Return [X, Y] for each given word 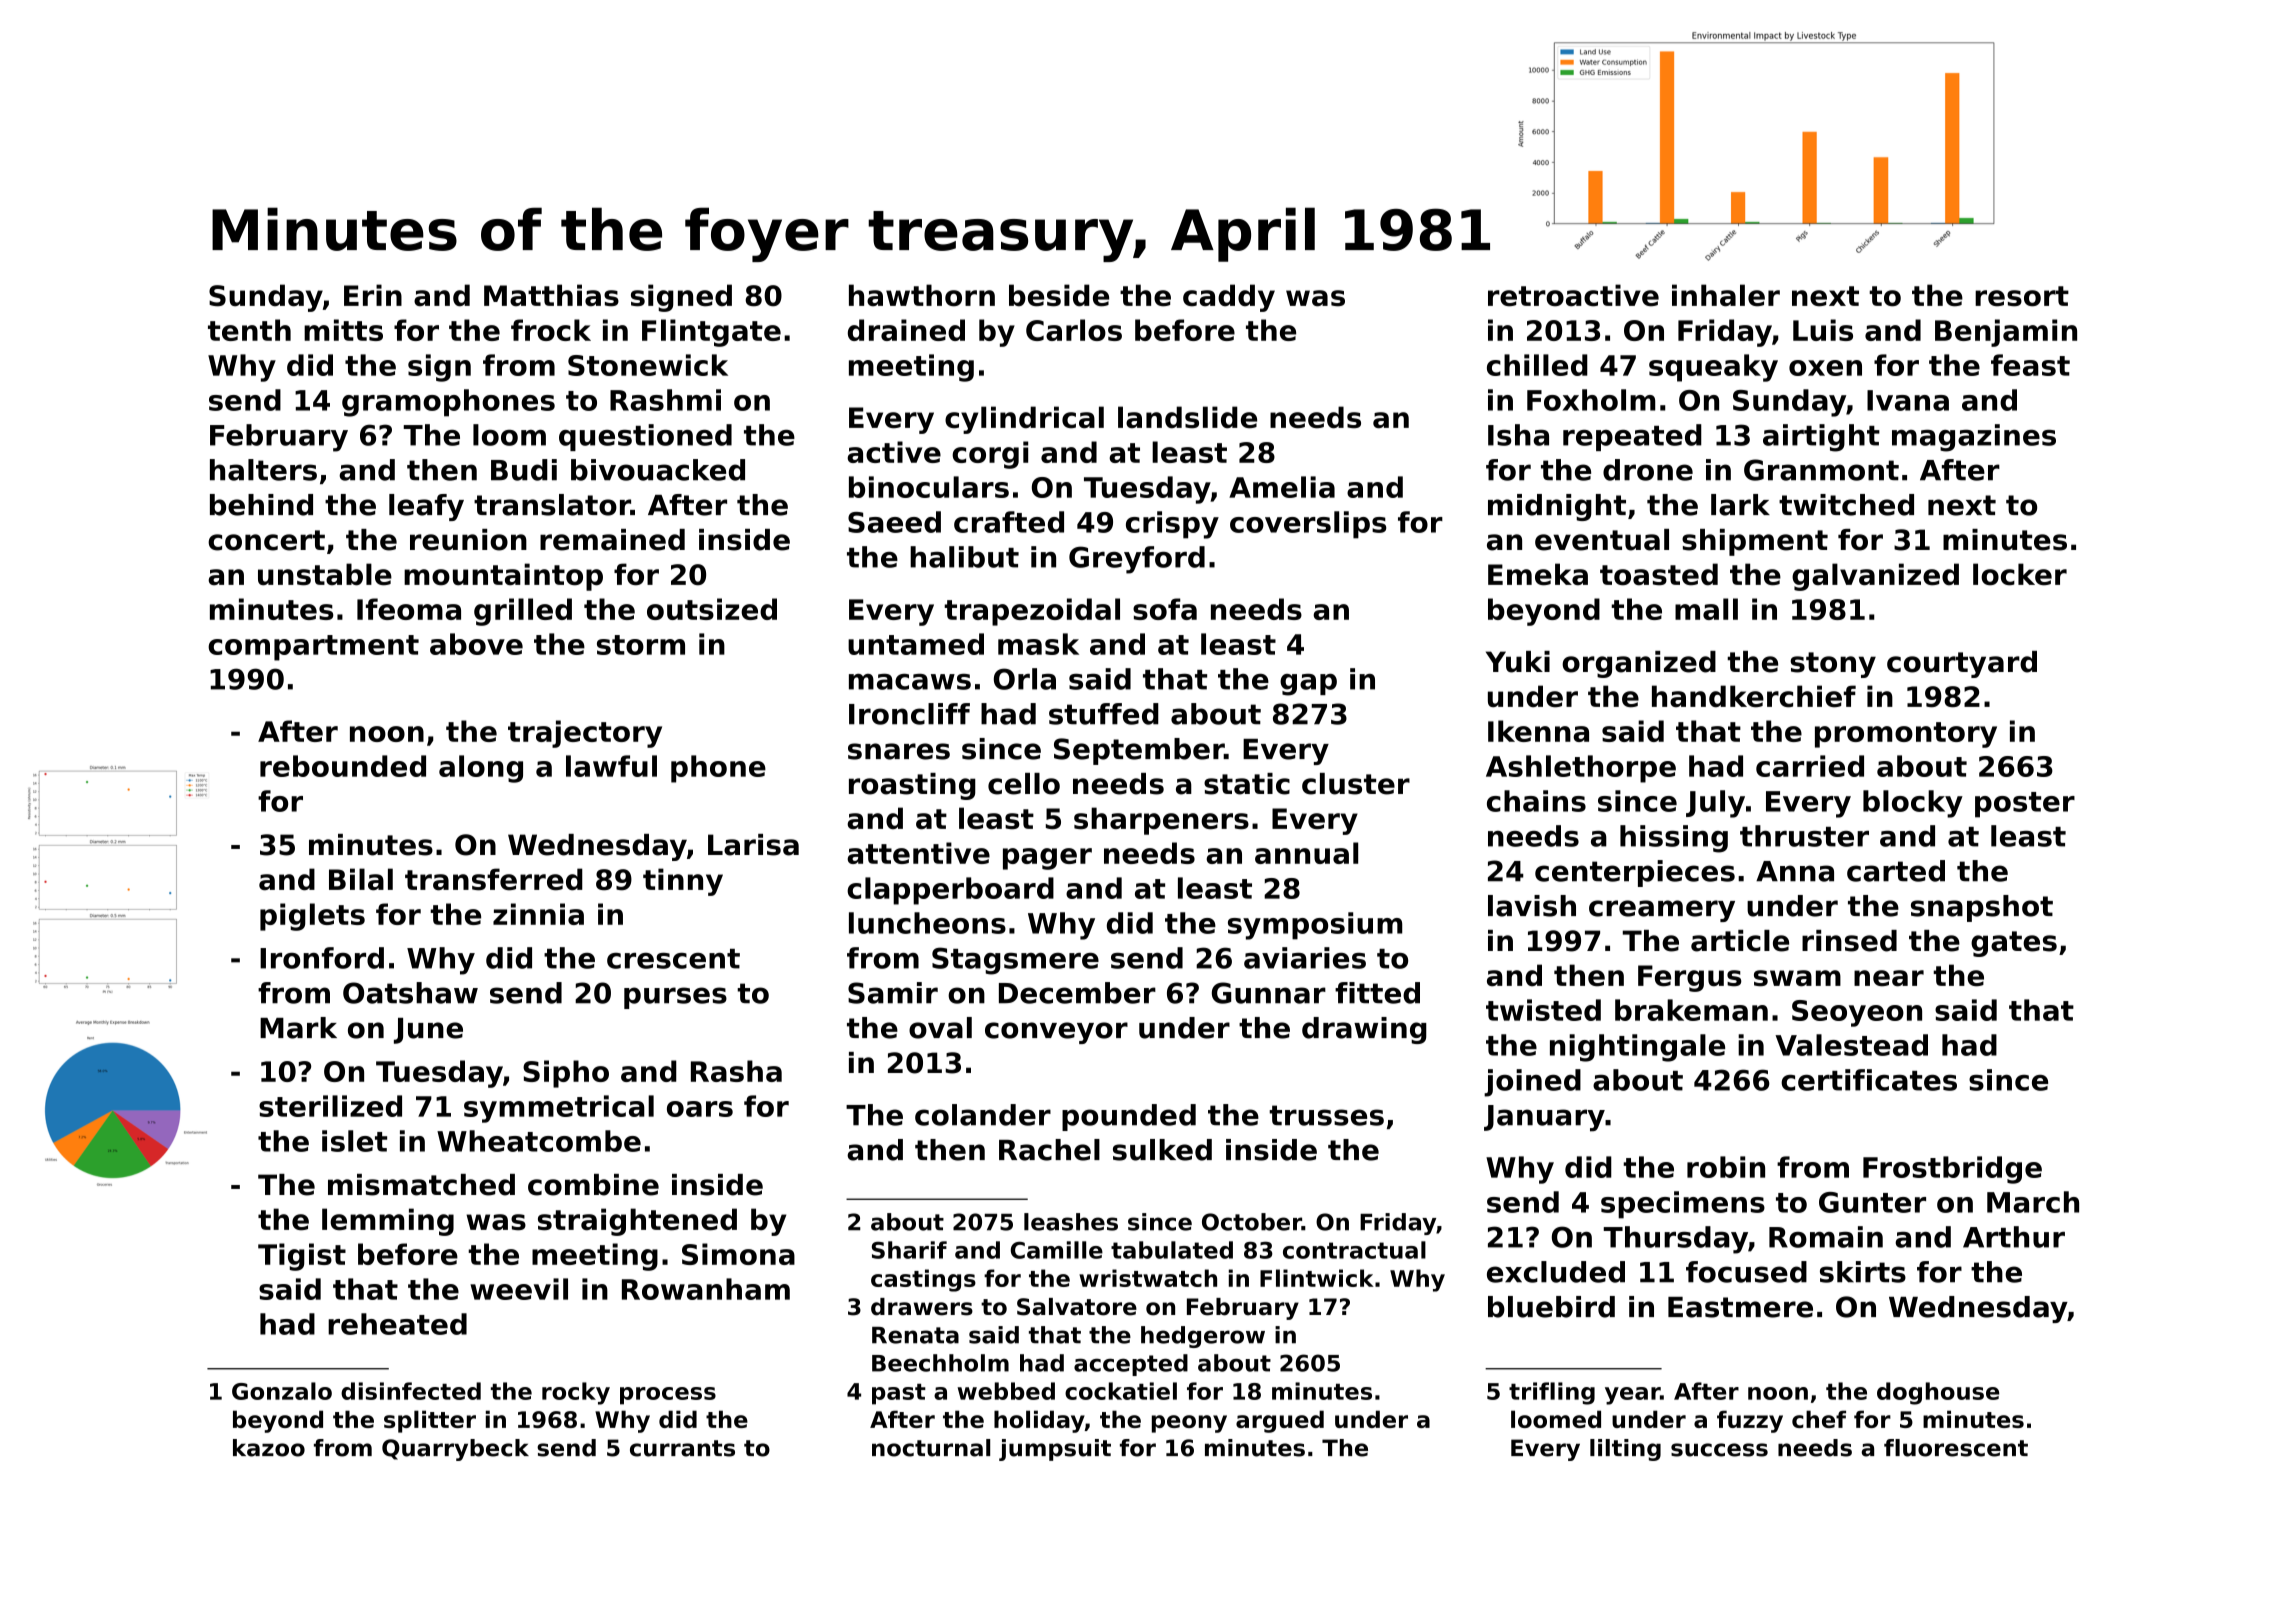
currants [682, 1448]
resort [2022, 296]
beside [1059, 295]
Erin [373, 295]
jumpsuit [1055, 1450]
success [1719, 1450]
